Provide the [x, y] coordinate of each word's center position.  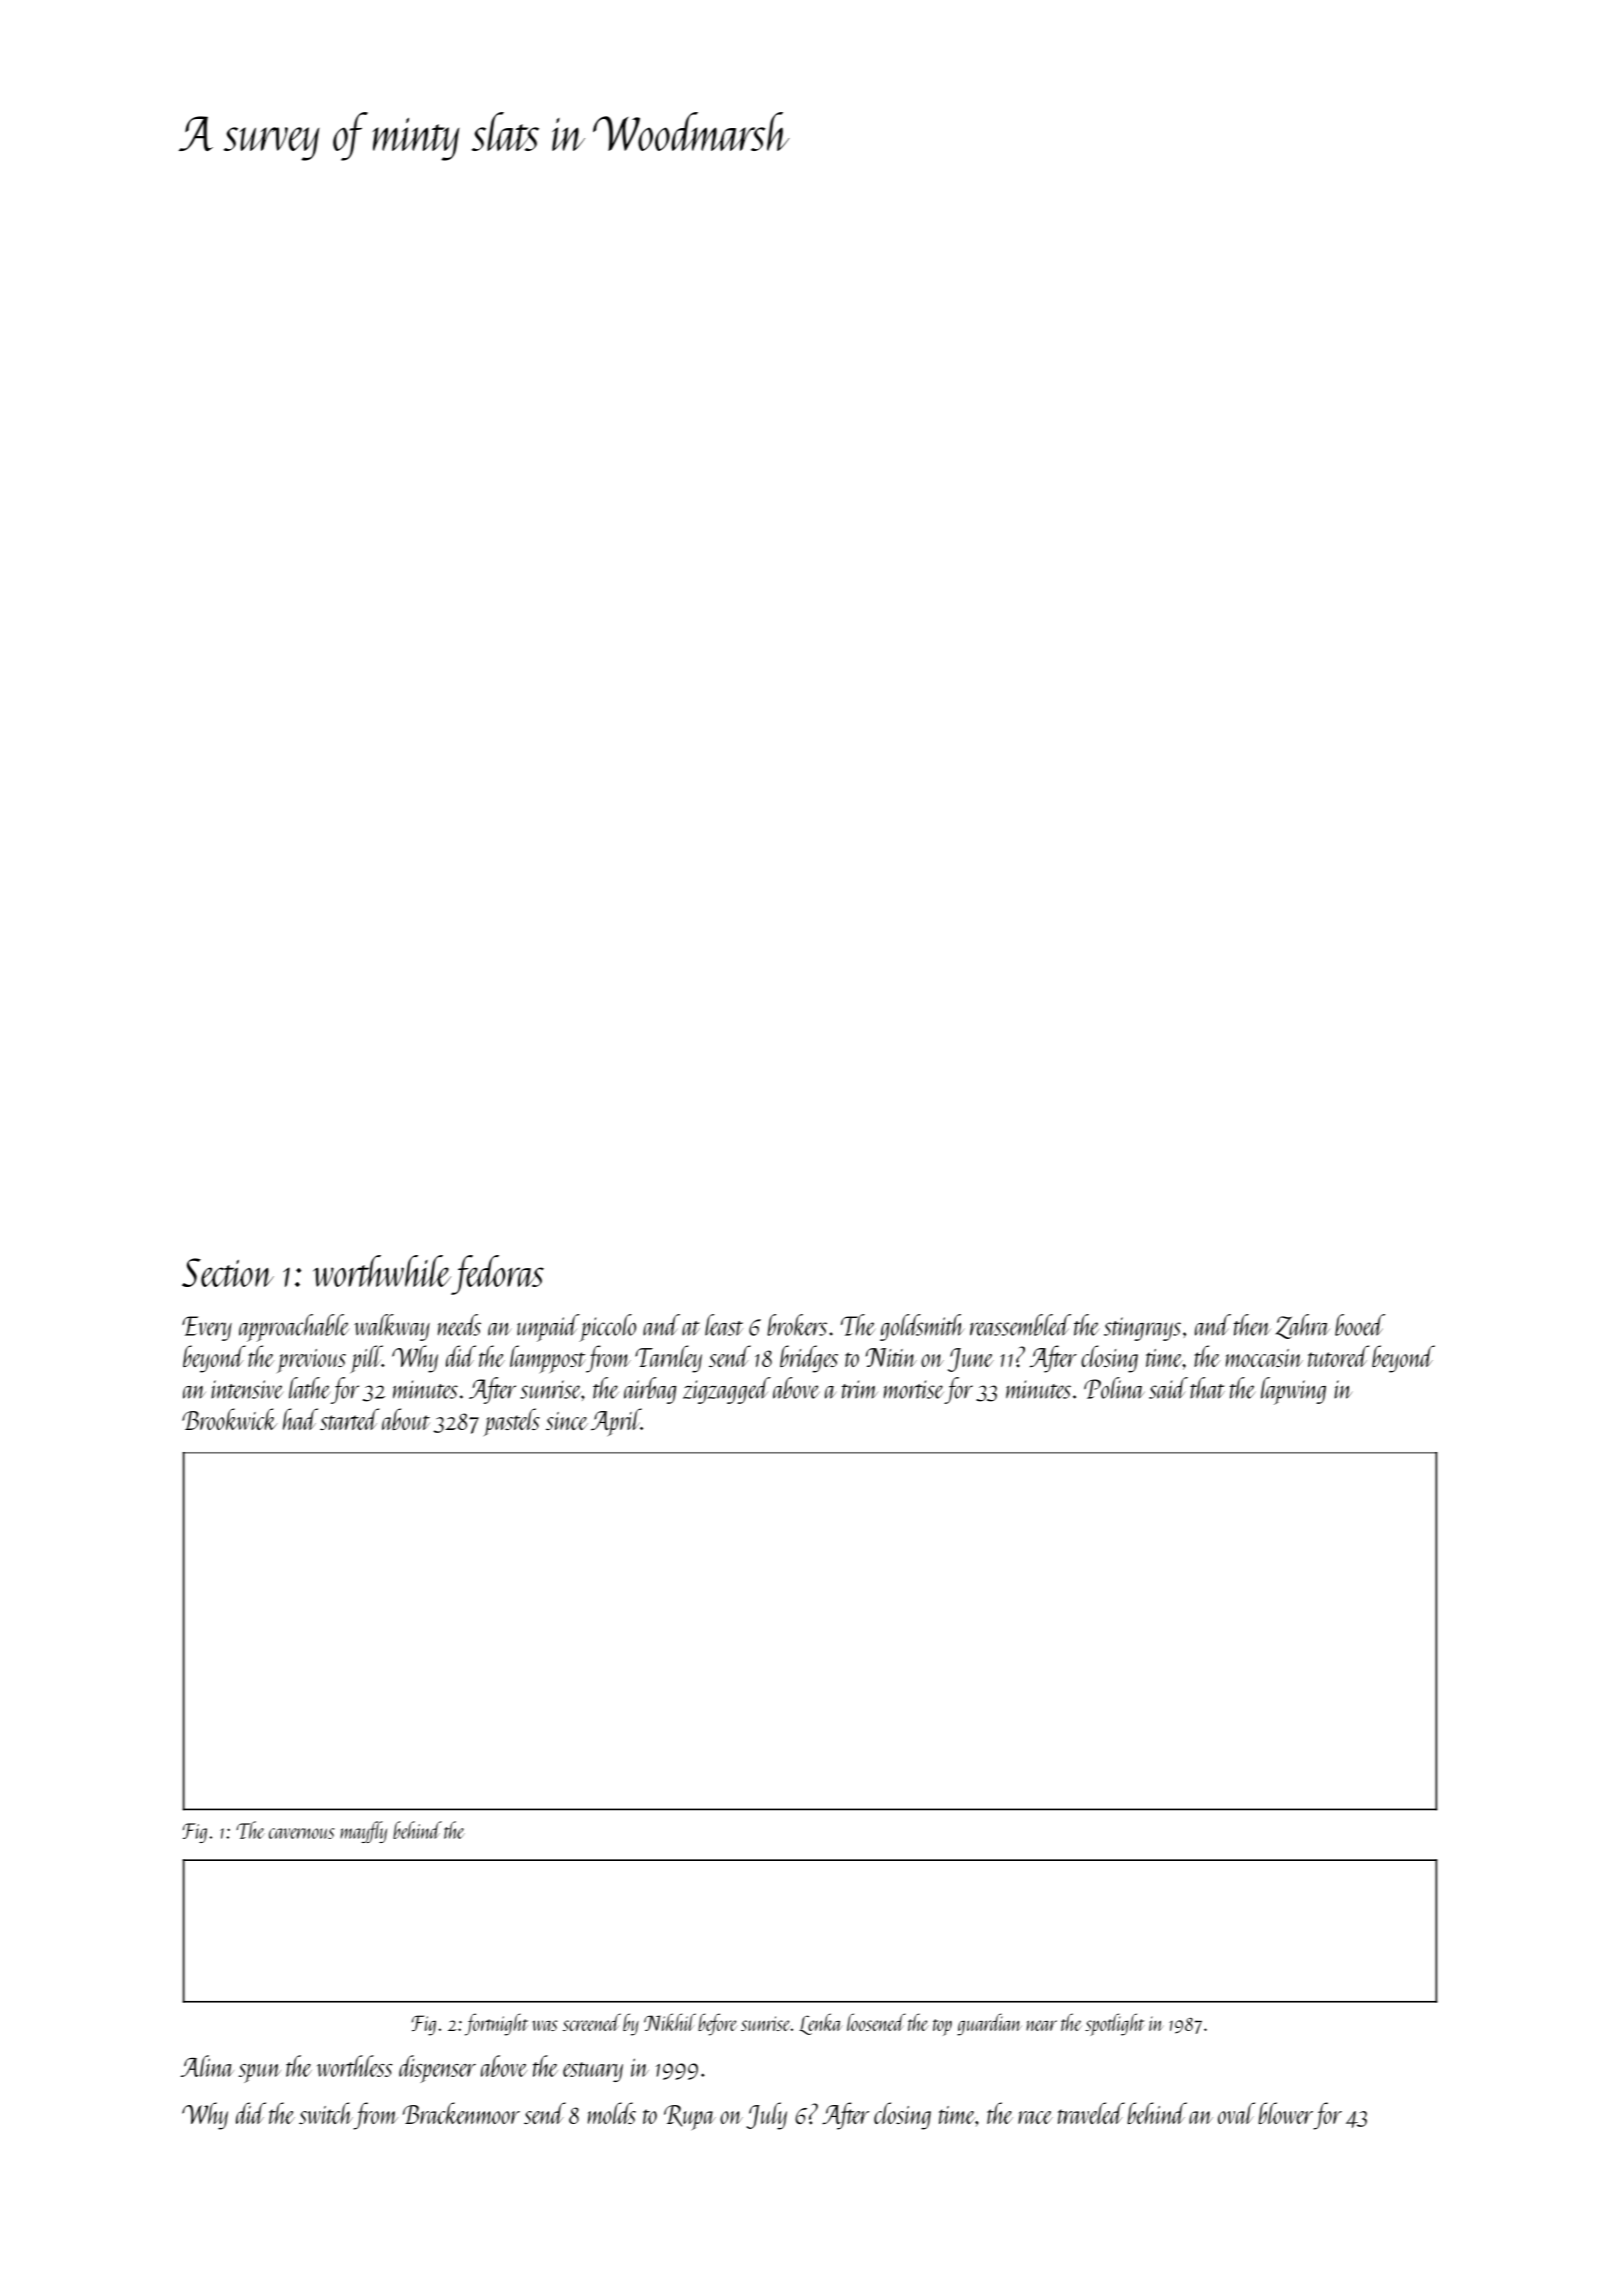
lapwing [1293, 1391]
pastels [511, 1422]
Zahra [1303, 1326]
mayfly [363, 1832]
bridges [809, 1359]
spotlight [1115, 2024]
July [766, 2116]
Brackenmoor [461, 2113]
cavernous [301, 1833]
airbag [650, 1390]
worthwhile [382, 1271]
